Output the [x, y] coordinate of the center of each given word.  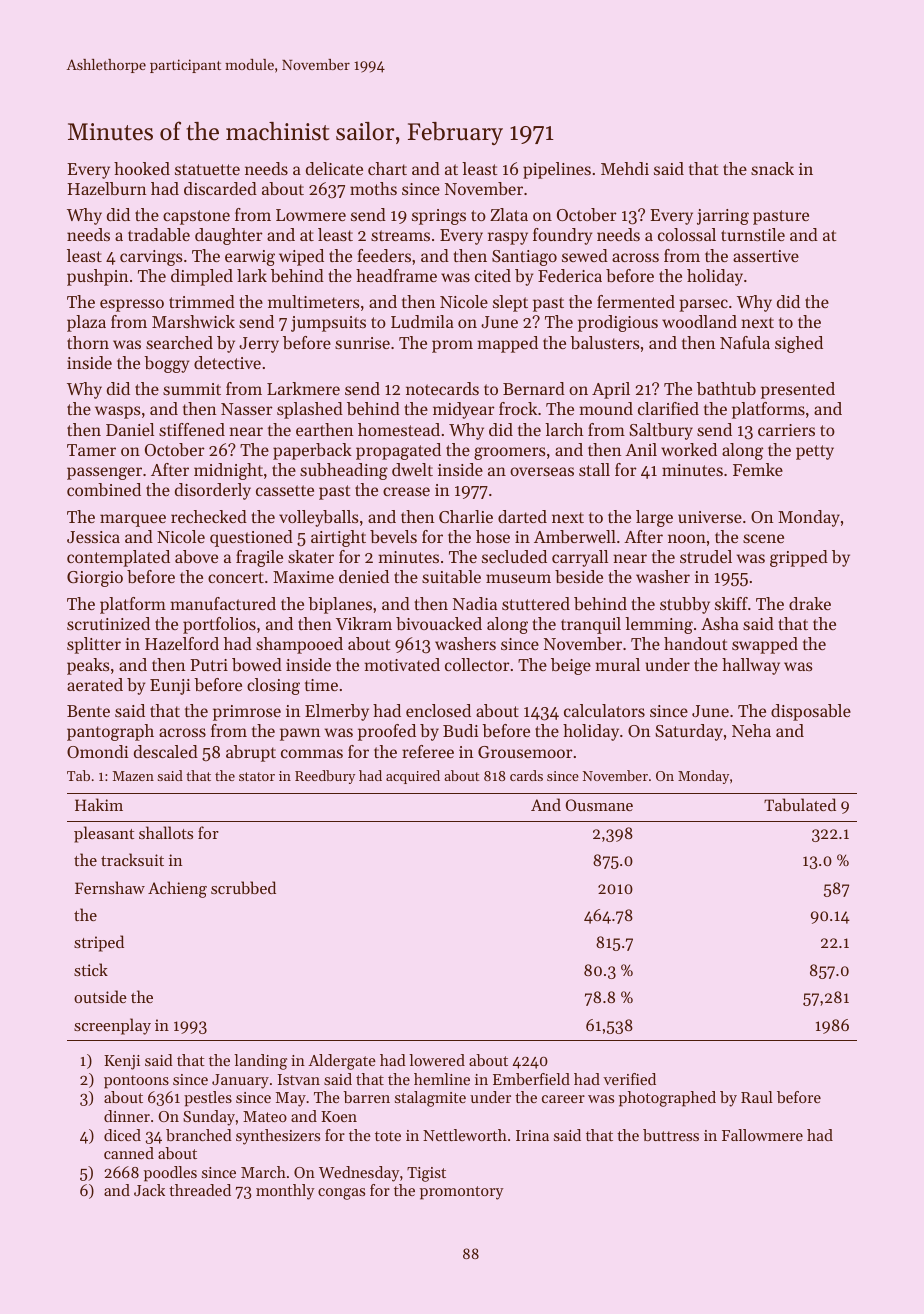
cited [493, 275]
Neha [751, 730]
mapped [507, 344]
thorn [88, 342]
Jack [149, 1190]
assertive [766, 256]
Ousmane [599, 805]
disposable [811, 712]
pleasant [104, 834]
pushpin [97, 277]
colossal [687, 234]
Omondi [97, 751]
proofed [387, 732]
